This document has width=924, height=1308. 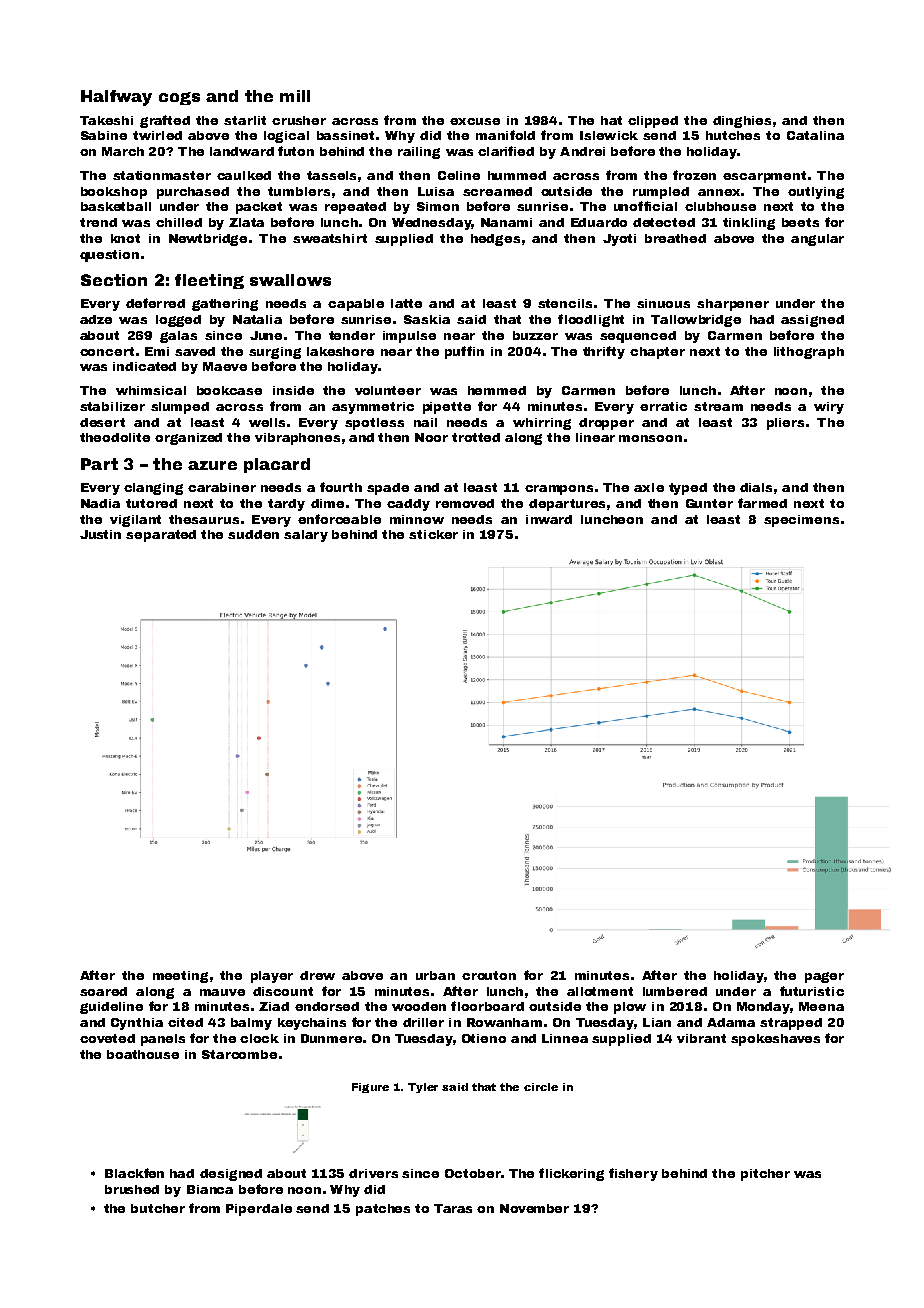 What do you see at coordinates (245, 120) in the document?
I see `starlit` at bounding box center [245, 120].
